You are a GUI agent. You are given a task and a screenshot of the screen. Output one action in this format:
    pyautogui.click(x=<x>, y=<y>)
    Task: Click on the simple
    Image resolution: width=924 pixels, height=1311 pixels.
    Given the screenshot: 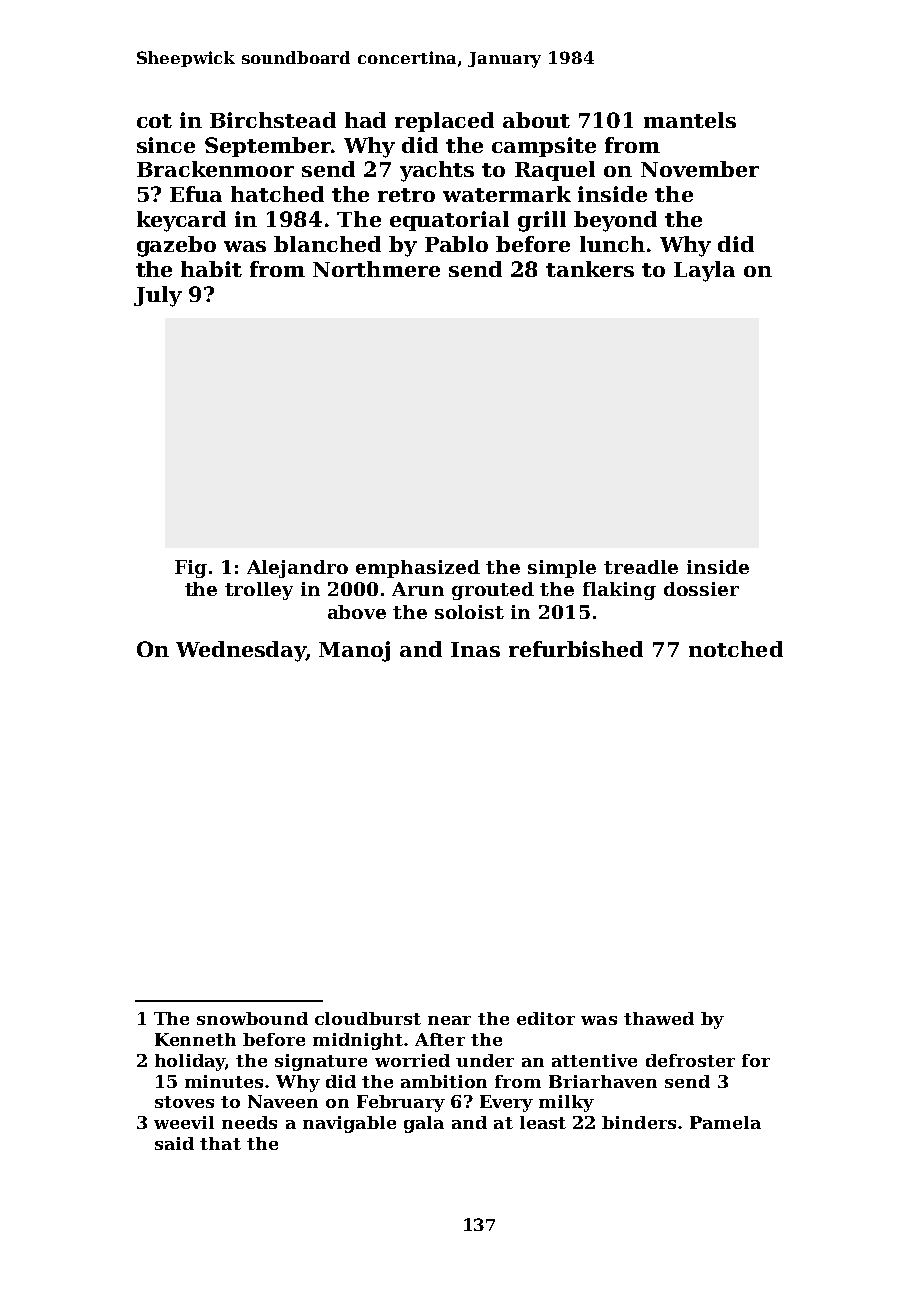 What is the action you would take?
    pyautogui.click(x=562, y=569)
